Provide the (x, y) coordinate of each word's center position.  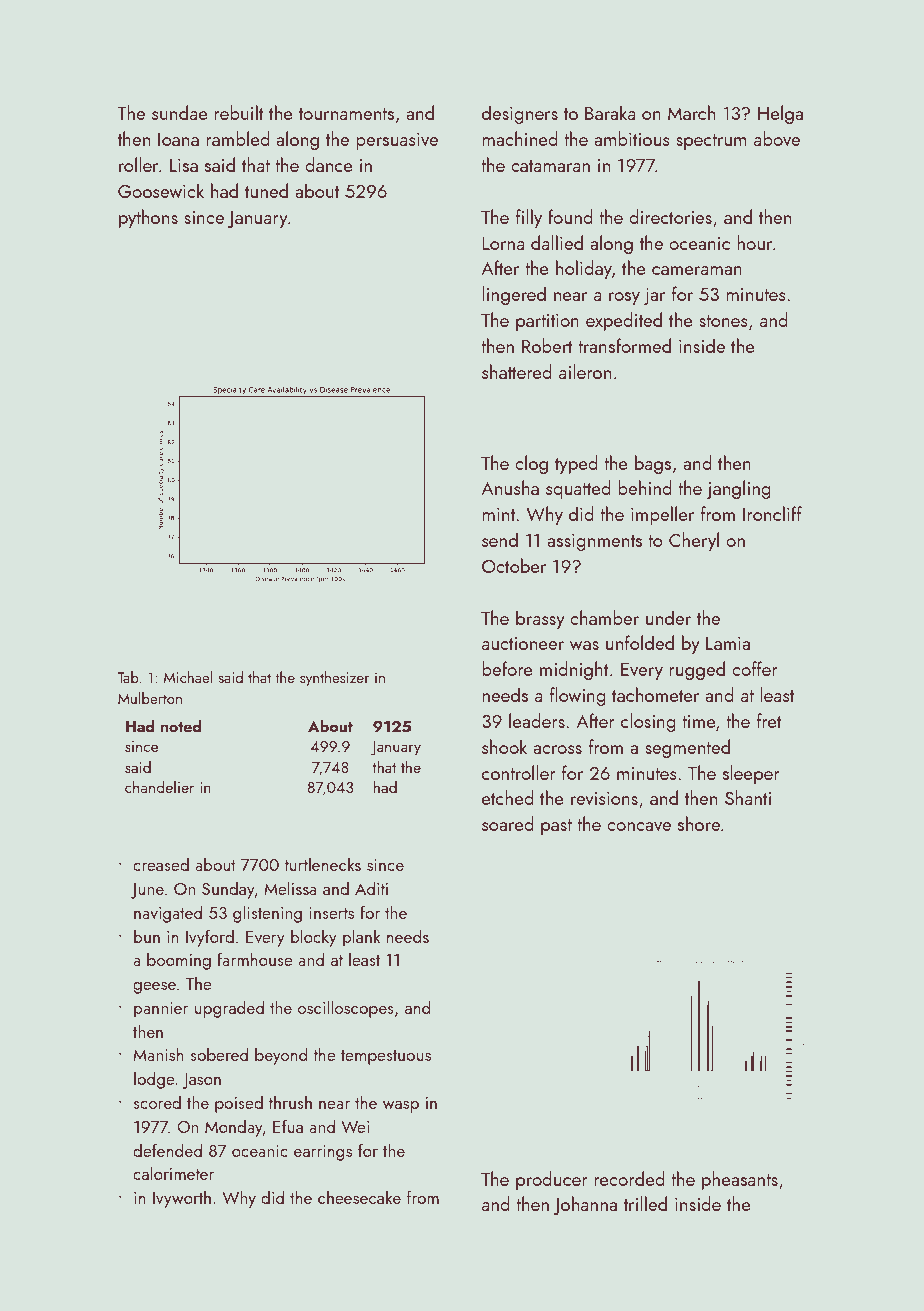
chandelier (159, 787)
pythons (148, 218)
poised (239, 1104)
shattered (517, 371)
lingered (514, 295)
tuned (266, 190)
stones (723, 321)
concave (639, 826)
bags (653, 464)
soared (508, 823)
